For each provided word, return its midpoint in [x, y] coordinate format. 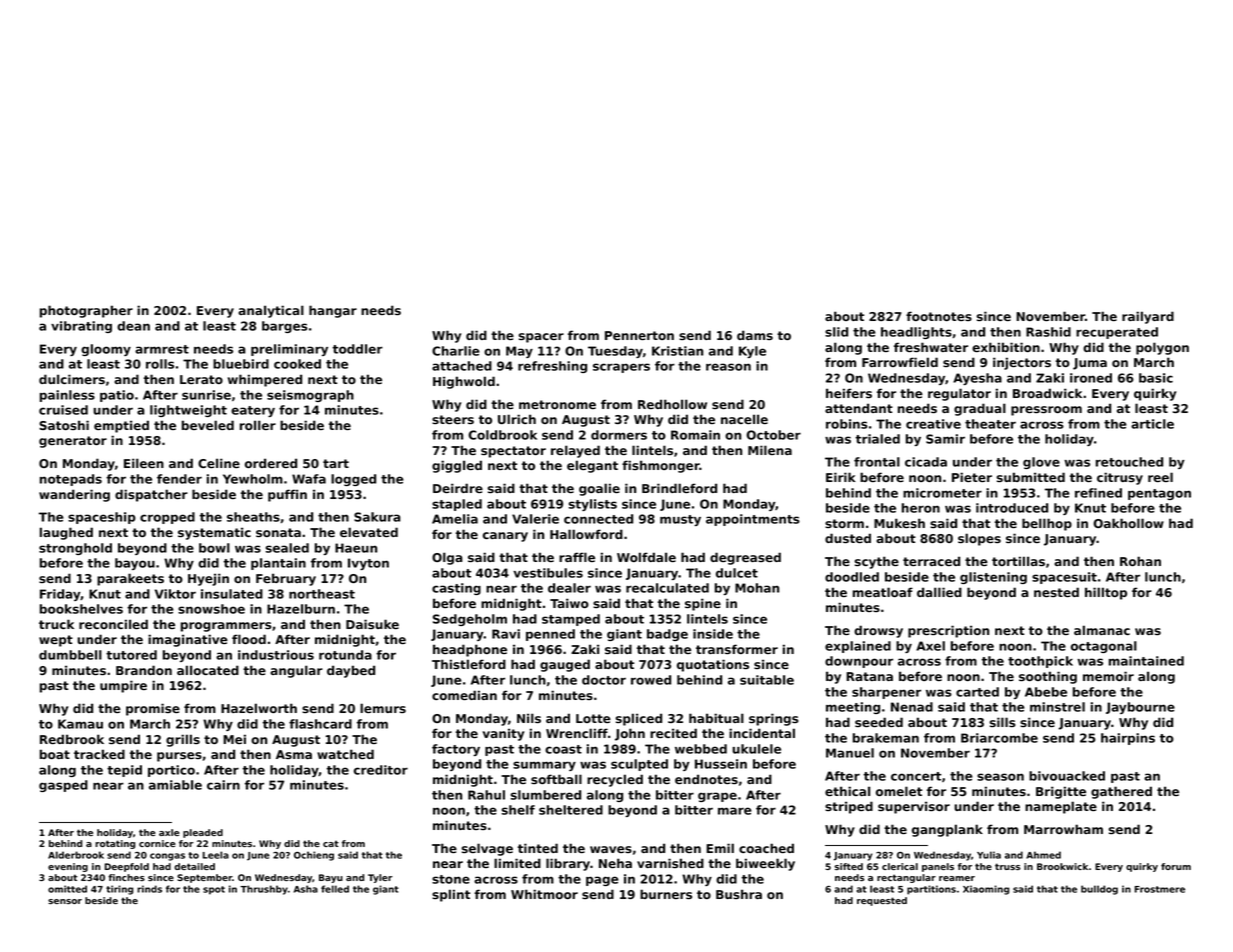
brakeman [886, 738]
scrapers [621, 368]
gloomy [106, 350]
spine [703, 604]
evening [68, 867]
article [1152, 424]
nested [1056, 592]
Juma [1090, 364]
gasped [63, 786]
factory [456, 750]
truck [56, 624]
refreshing [552, 367]
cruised [63, 410]
